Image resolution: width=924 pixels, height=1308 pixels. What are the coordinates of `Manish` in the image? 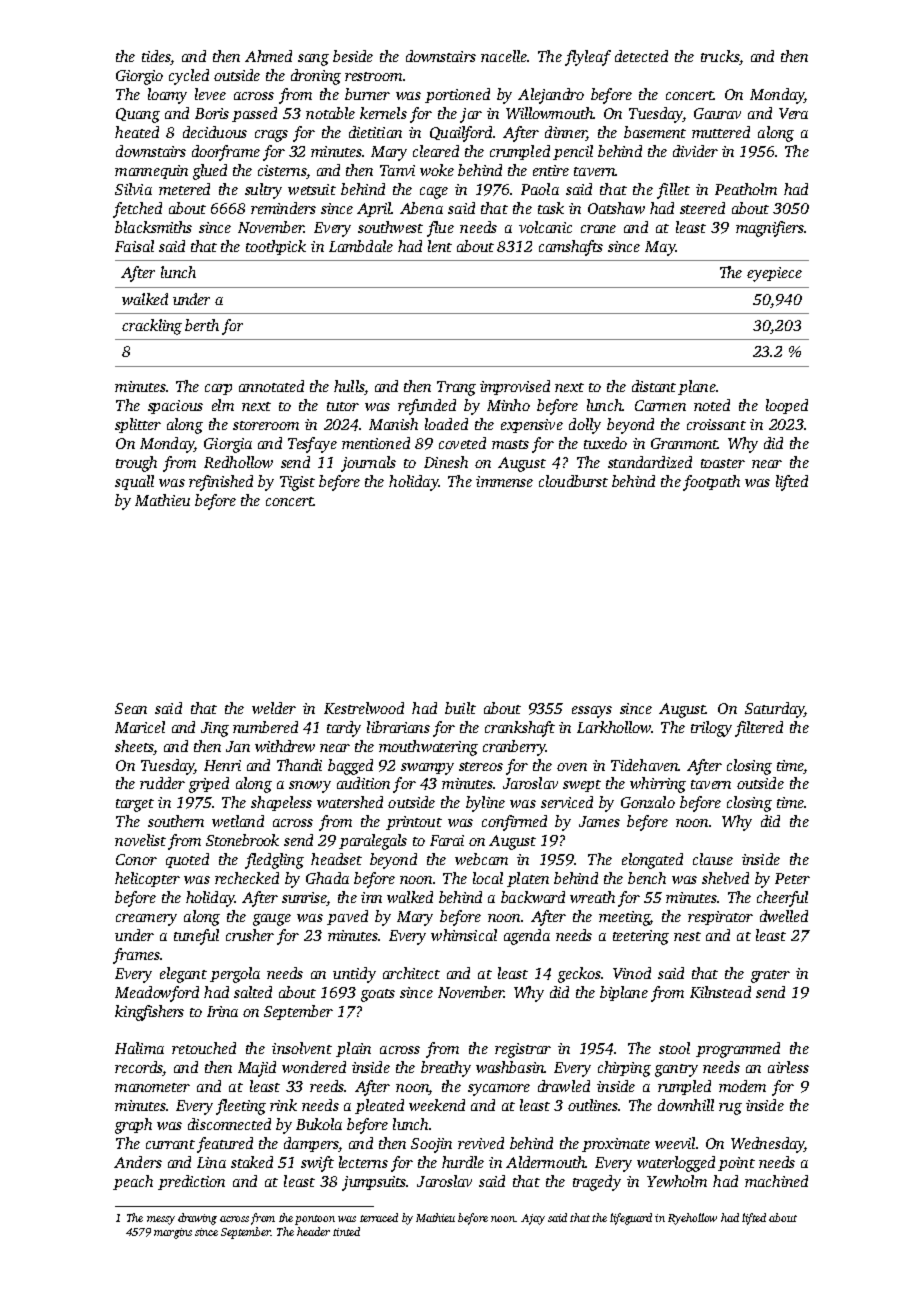 It's located at (393, 424).
